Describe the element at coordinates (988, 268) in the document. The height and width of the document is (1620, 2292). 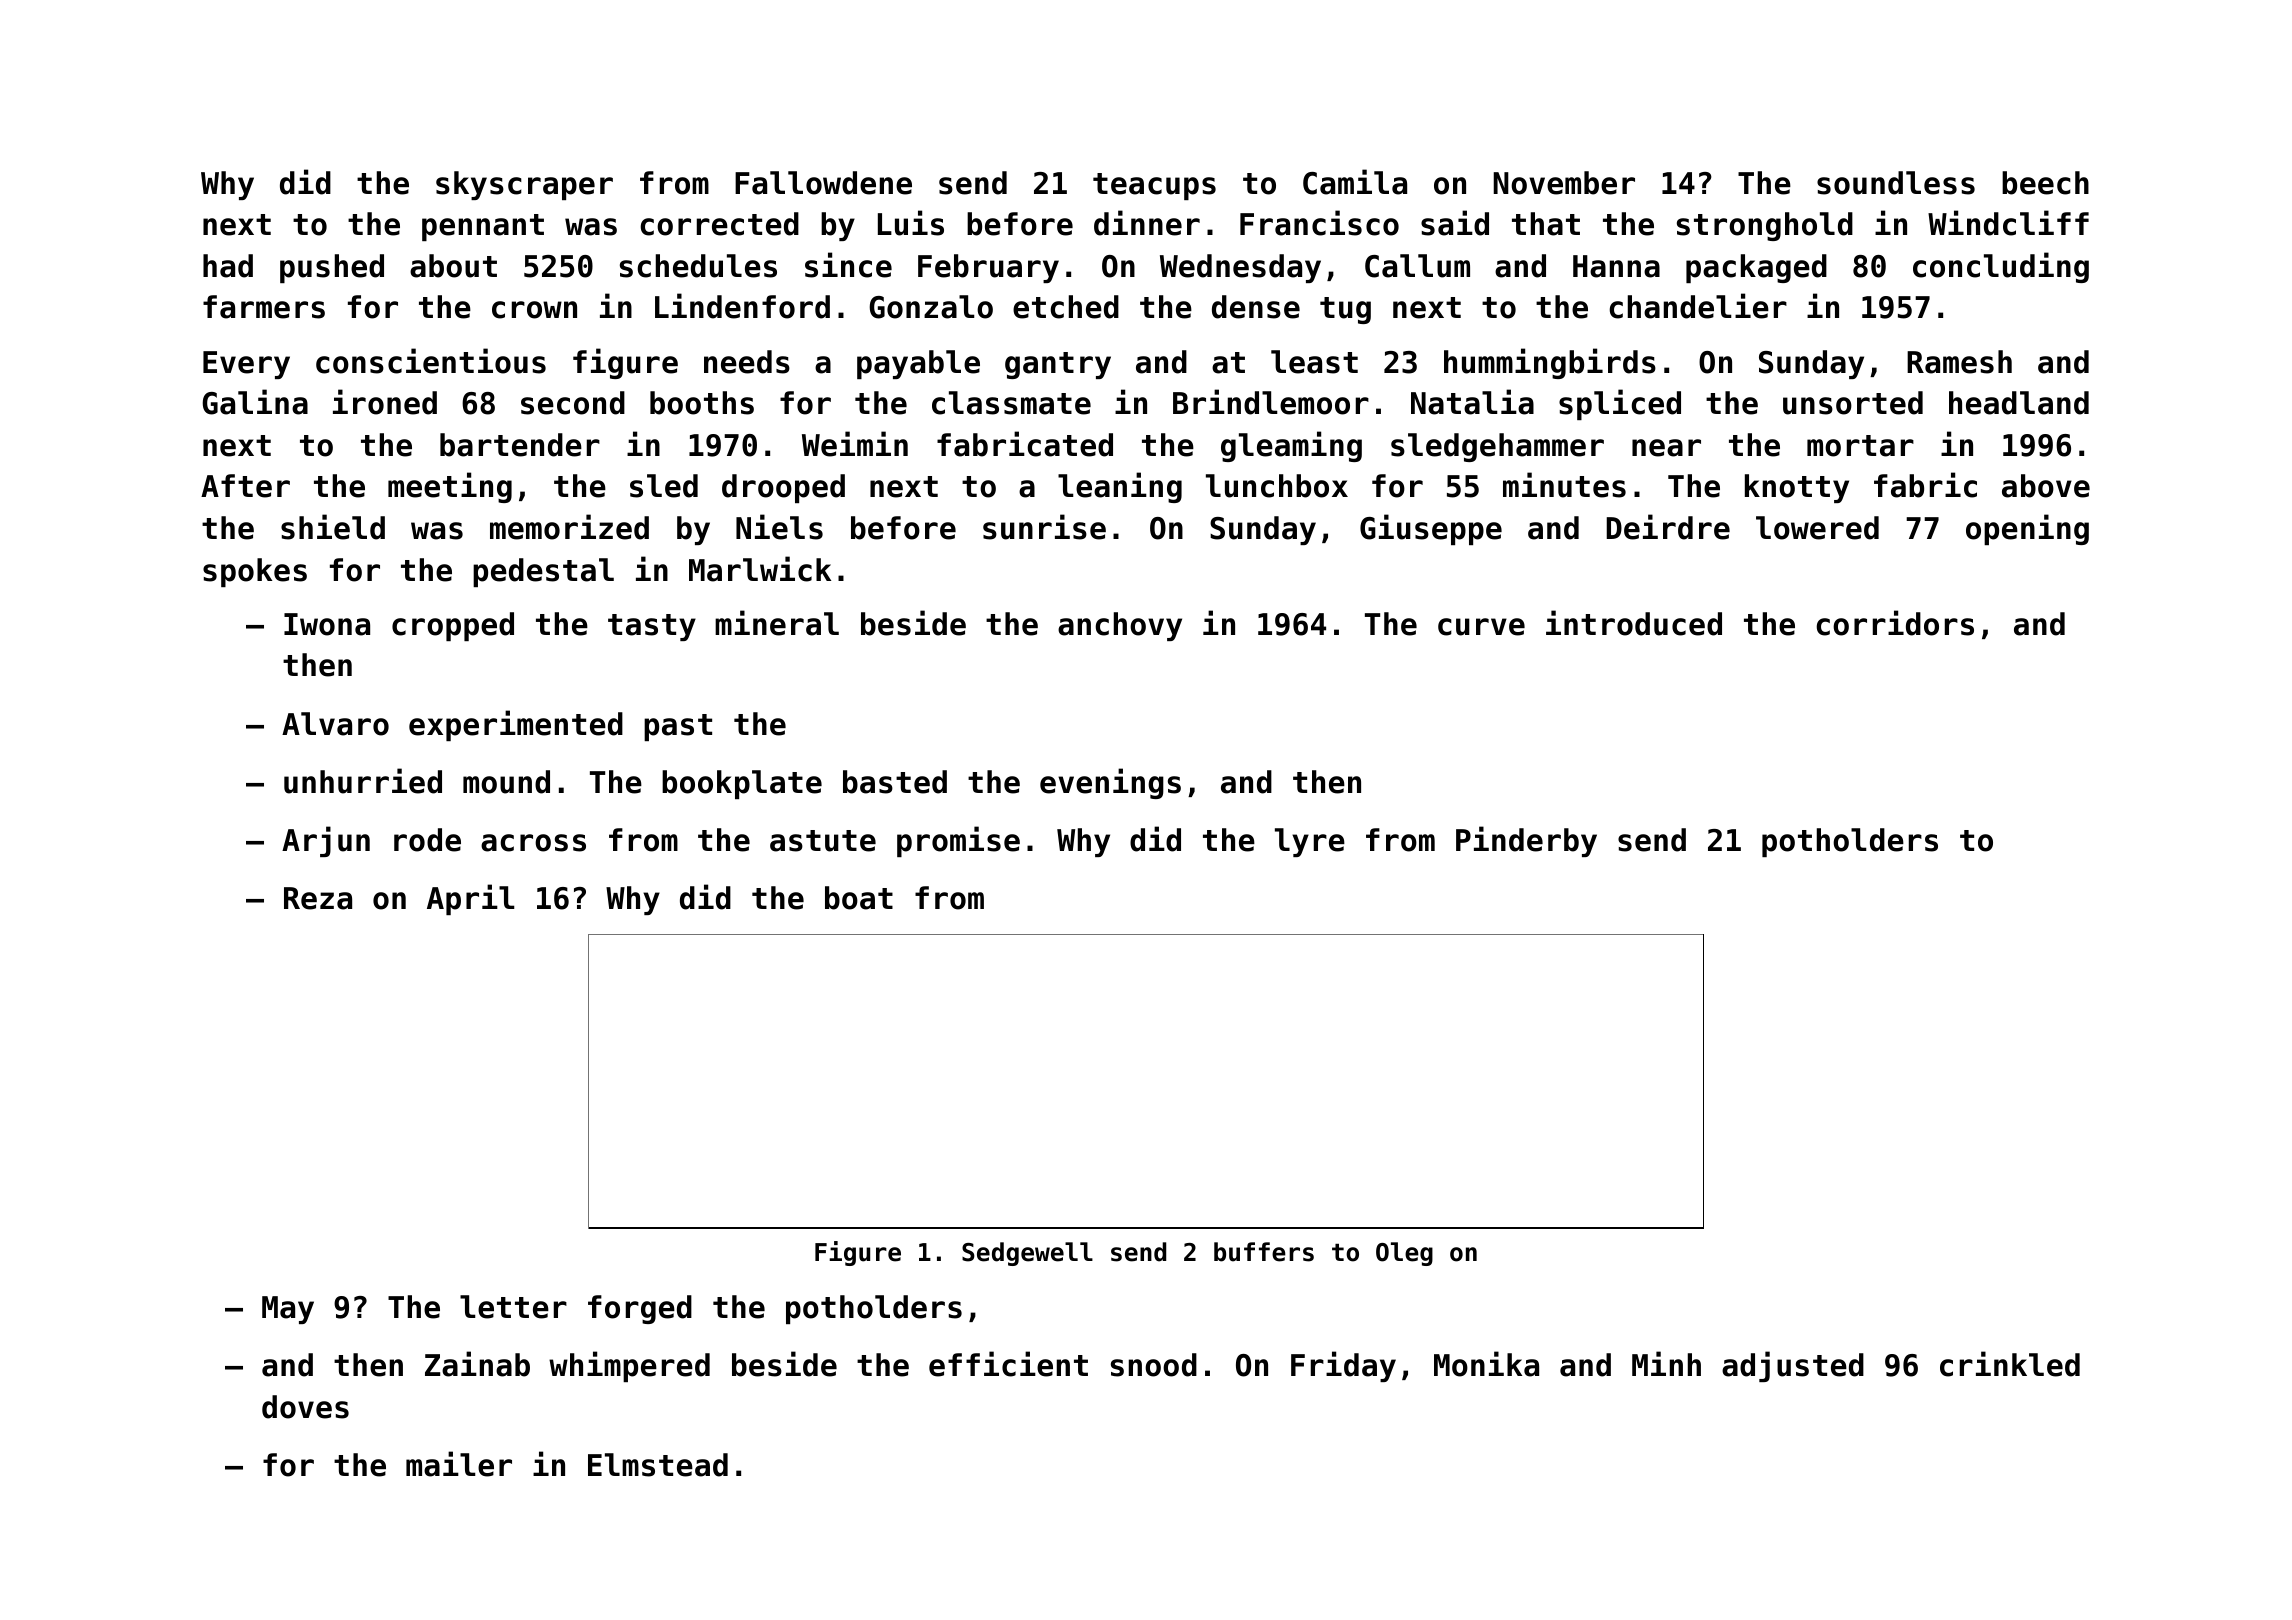
I see `February` at that location.
